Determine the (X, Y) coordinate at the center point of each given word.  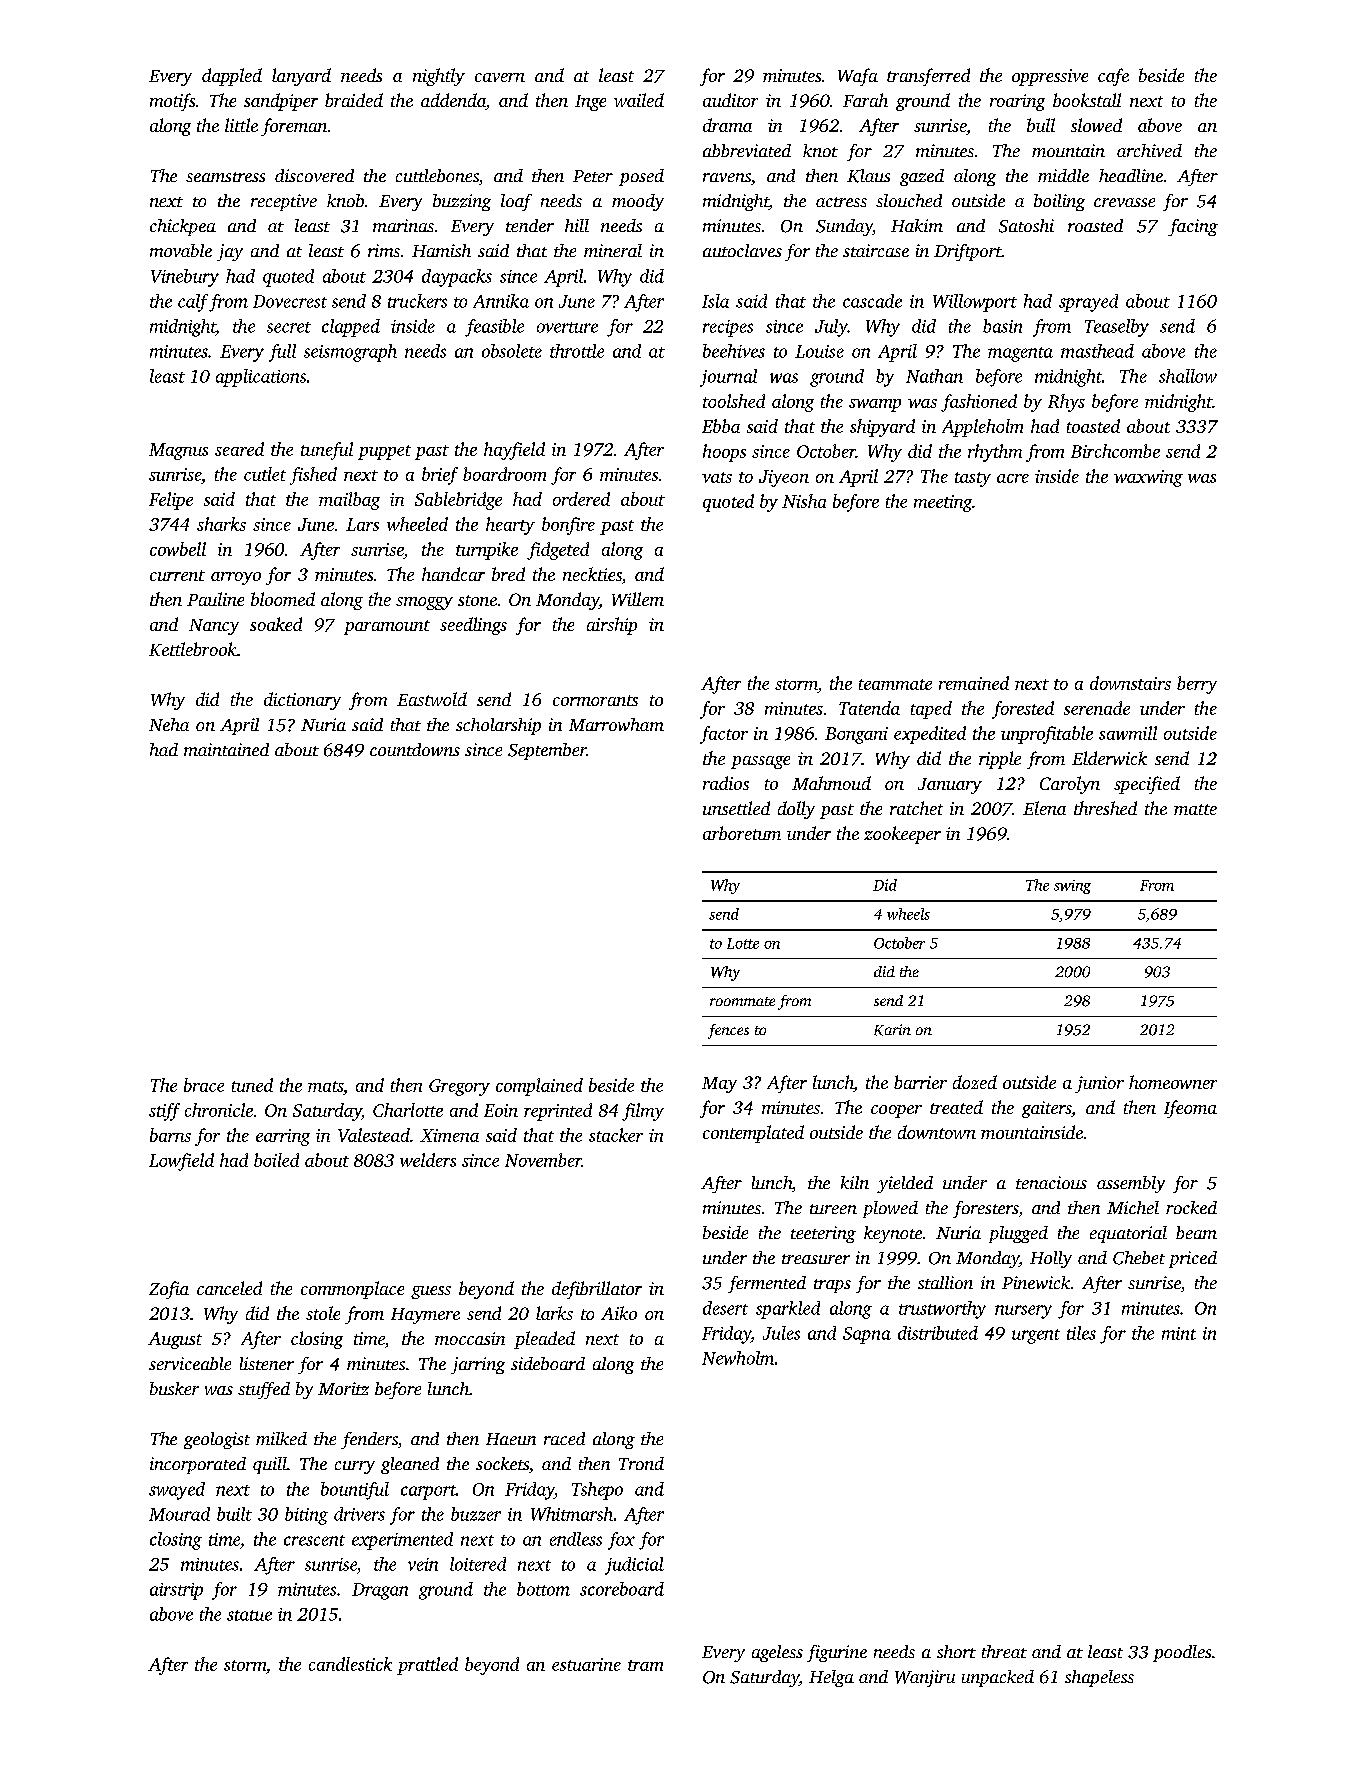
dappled (232, 77)
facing (1193, 227)
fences (728, 1031)
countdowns (415, 749)
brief (440, 476)
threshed (1105, 808)
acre (1013, 478)
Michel (1133, 1207)
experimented (402, 1541)
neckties (592, 574)
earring (283, 1137)
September (547, 751)
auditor (730, 100)
